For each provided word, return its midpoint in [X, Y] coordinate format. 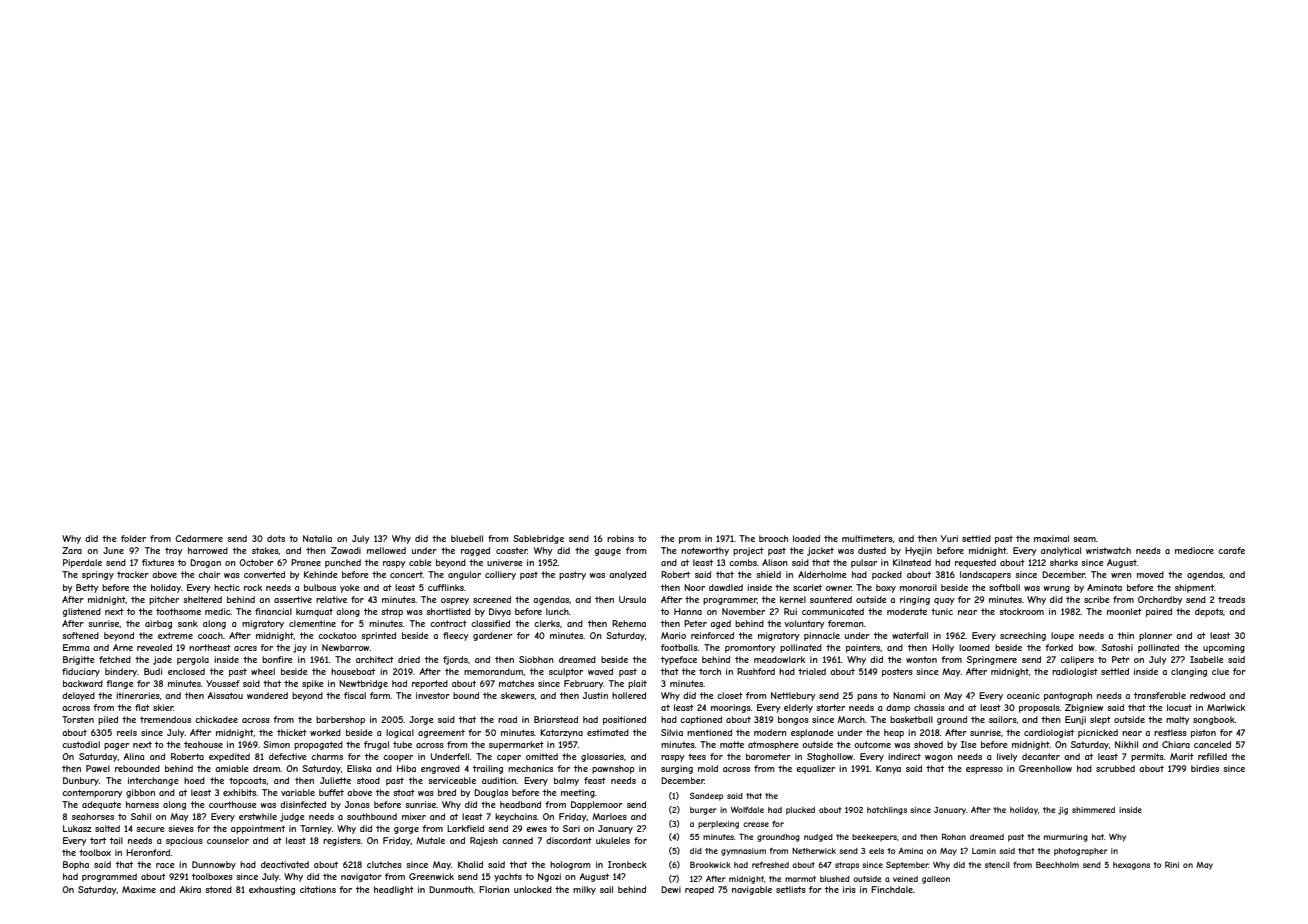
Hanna [688, 611]
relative [331, 599]
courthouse [233, 804]
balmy [566, 781]
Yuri [949, 538]
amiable [232, 768]
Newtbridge [363, 684]
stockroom [1021, 611]
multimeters [867, 538]
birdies [1205, 768]
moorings [731, 708]
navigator [361, 877]
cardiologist [1049, 733]
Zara [72, 550]
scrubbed [1115, 768]
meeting [578, 793]
